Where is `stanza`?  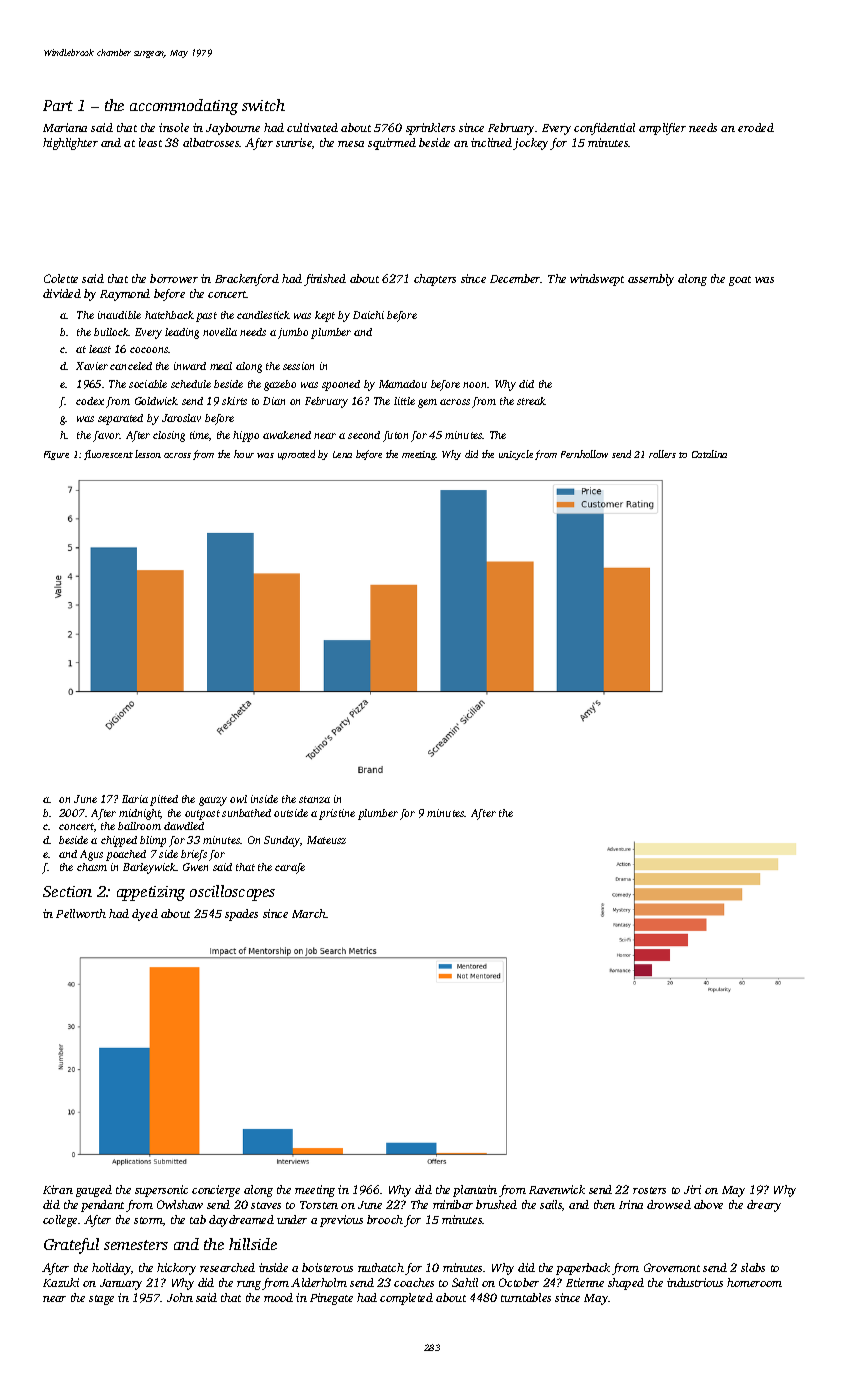 stanza is located at coordinates (314, 799).
